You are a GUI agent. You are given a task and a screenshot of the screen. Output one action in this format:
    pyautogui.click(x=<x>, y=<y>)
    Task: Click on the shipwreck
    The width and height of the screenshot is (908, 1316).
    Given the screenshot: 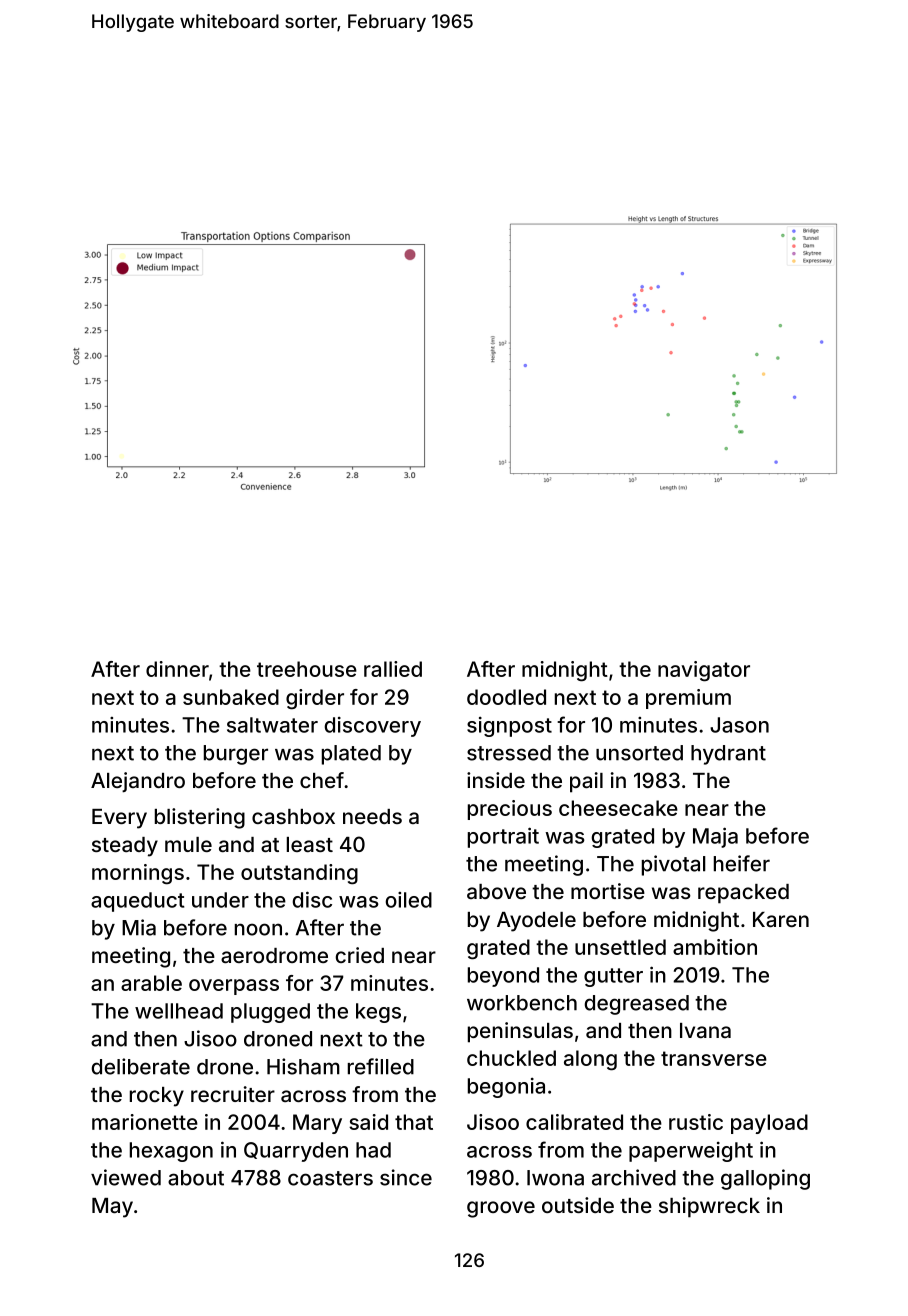 What is the action you would take?
    pyautogui.click(x=709, y=1207)
